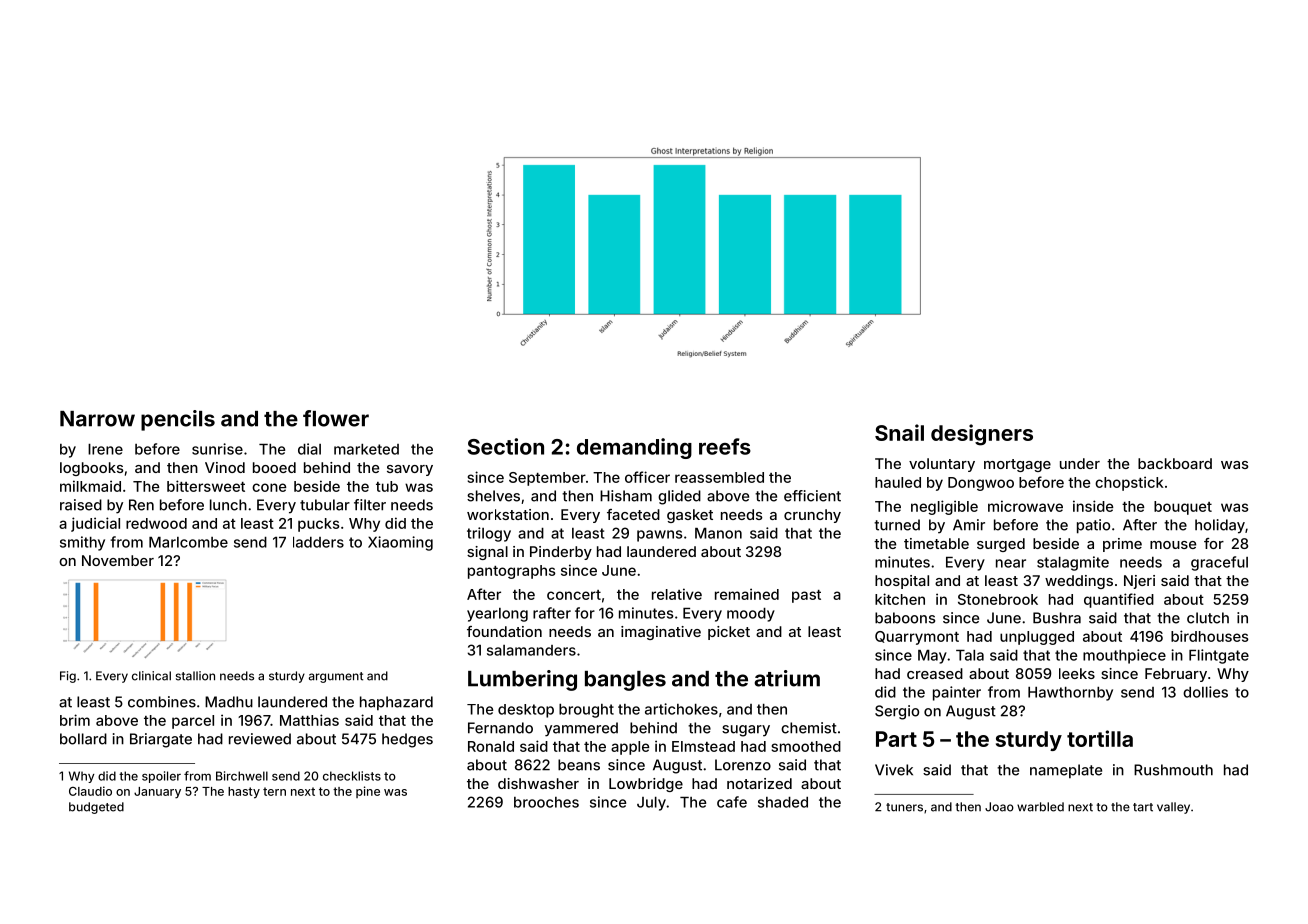  What do you see at coordinates (96, 808) in the page?
I see `budgeted` at bounding box center [96, 808].
